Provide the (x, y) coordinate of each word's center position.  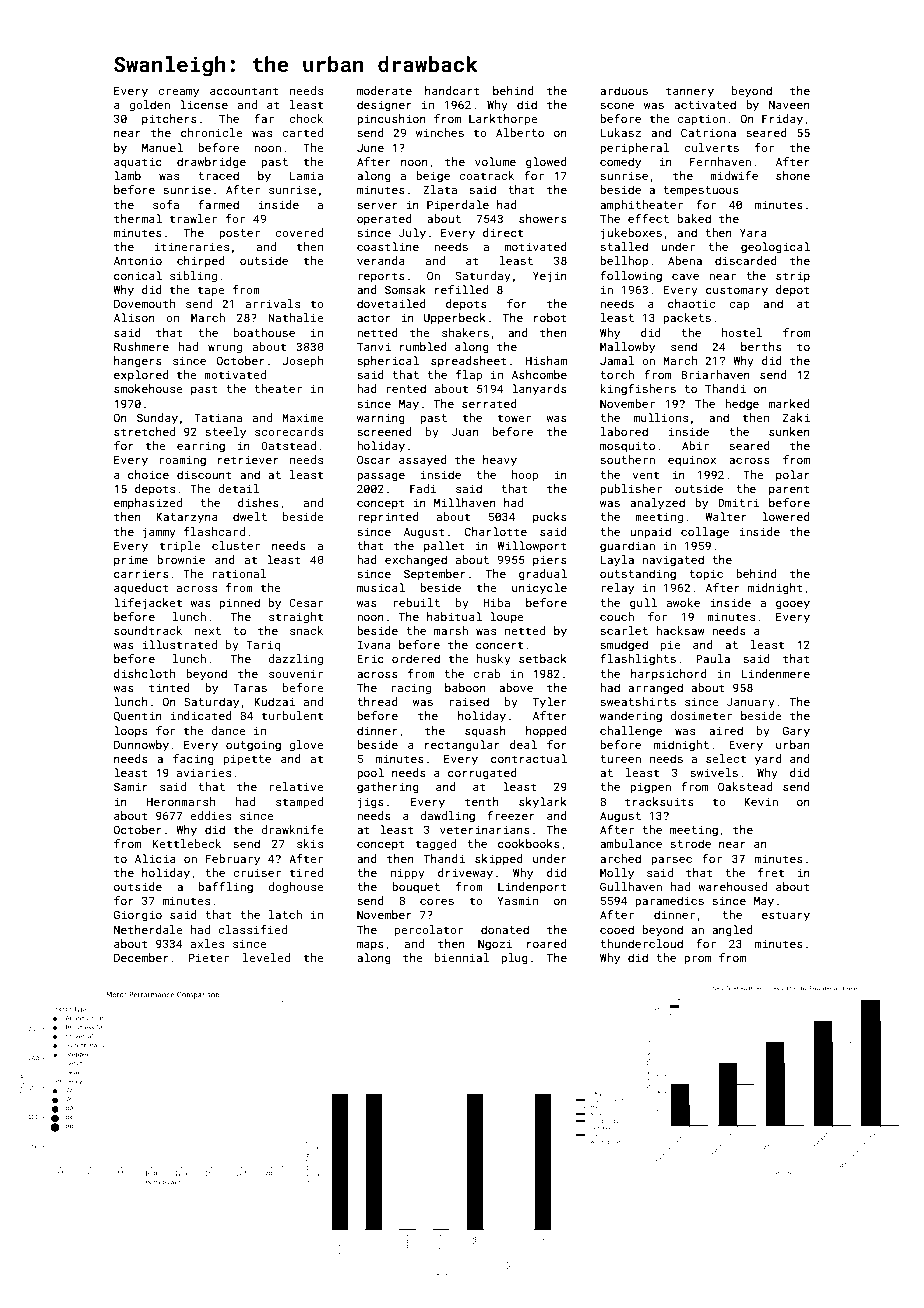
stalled (624, 246)
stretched (144, 431)
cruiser (257, 872)
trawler (193, 218)
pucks (550, 518)
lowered (786, 516)
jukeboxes (631, 234)
